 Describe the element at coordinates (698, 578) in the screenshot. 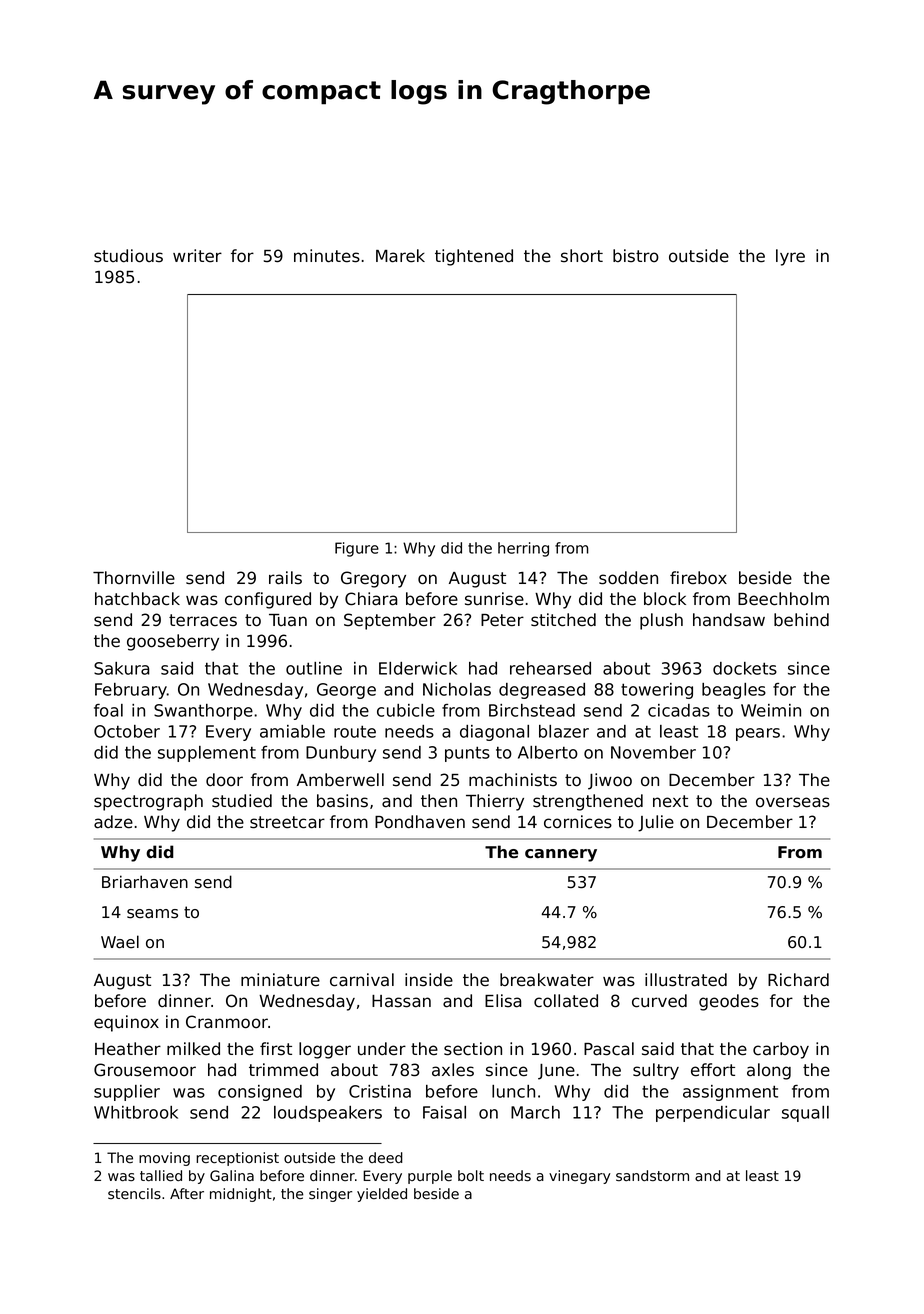

I see `firebox` at that location.
